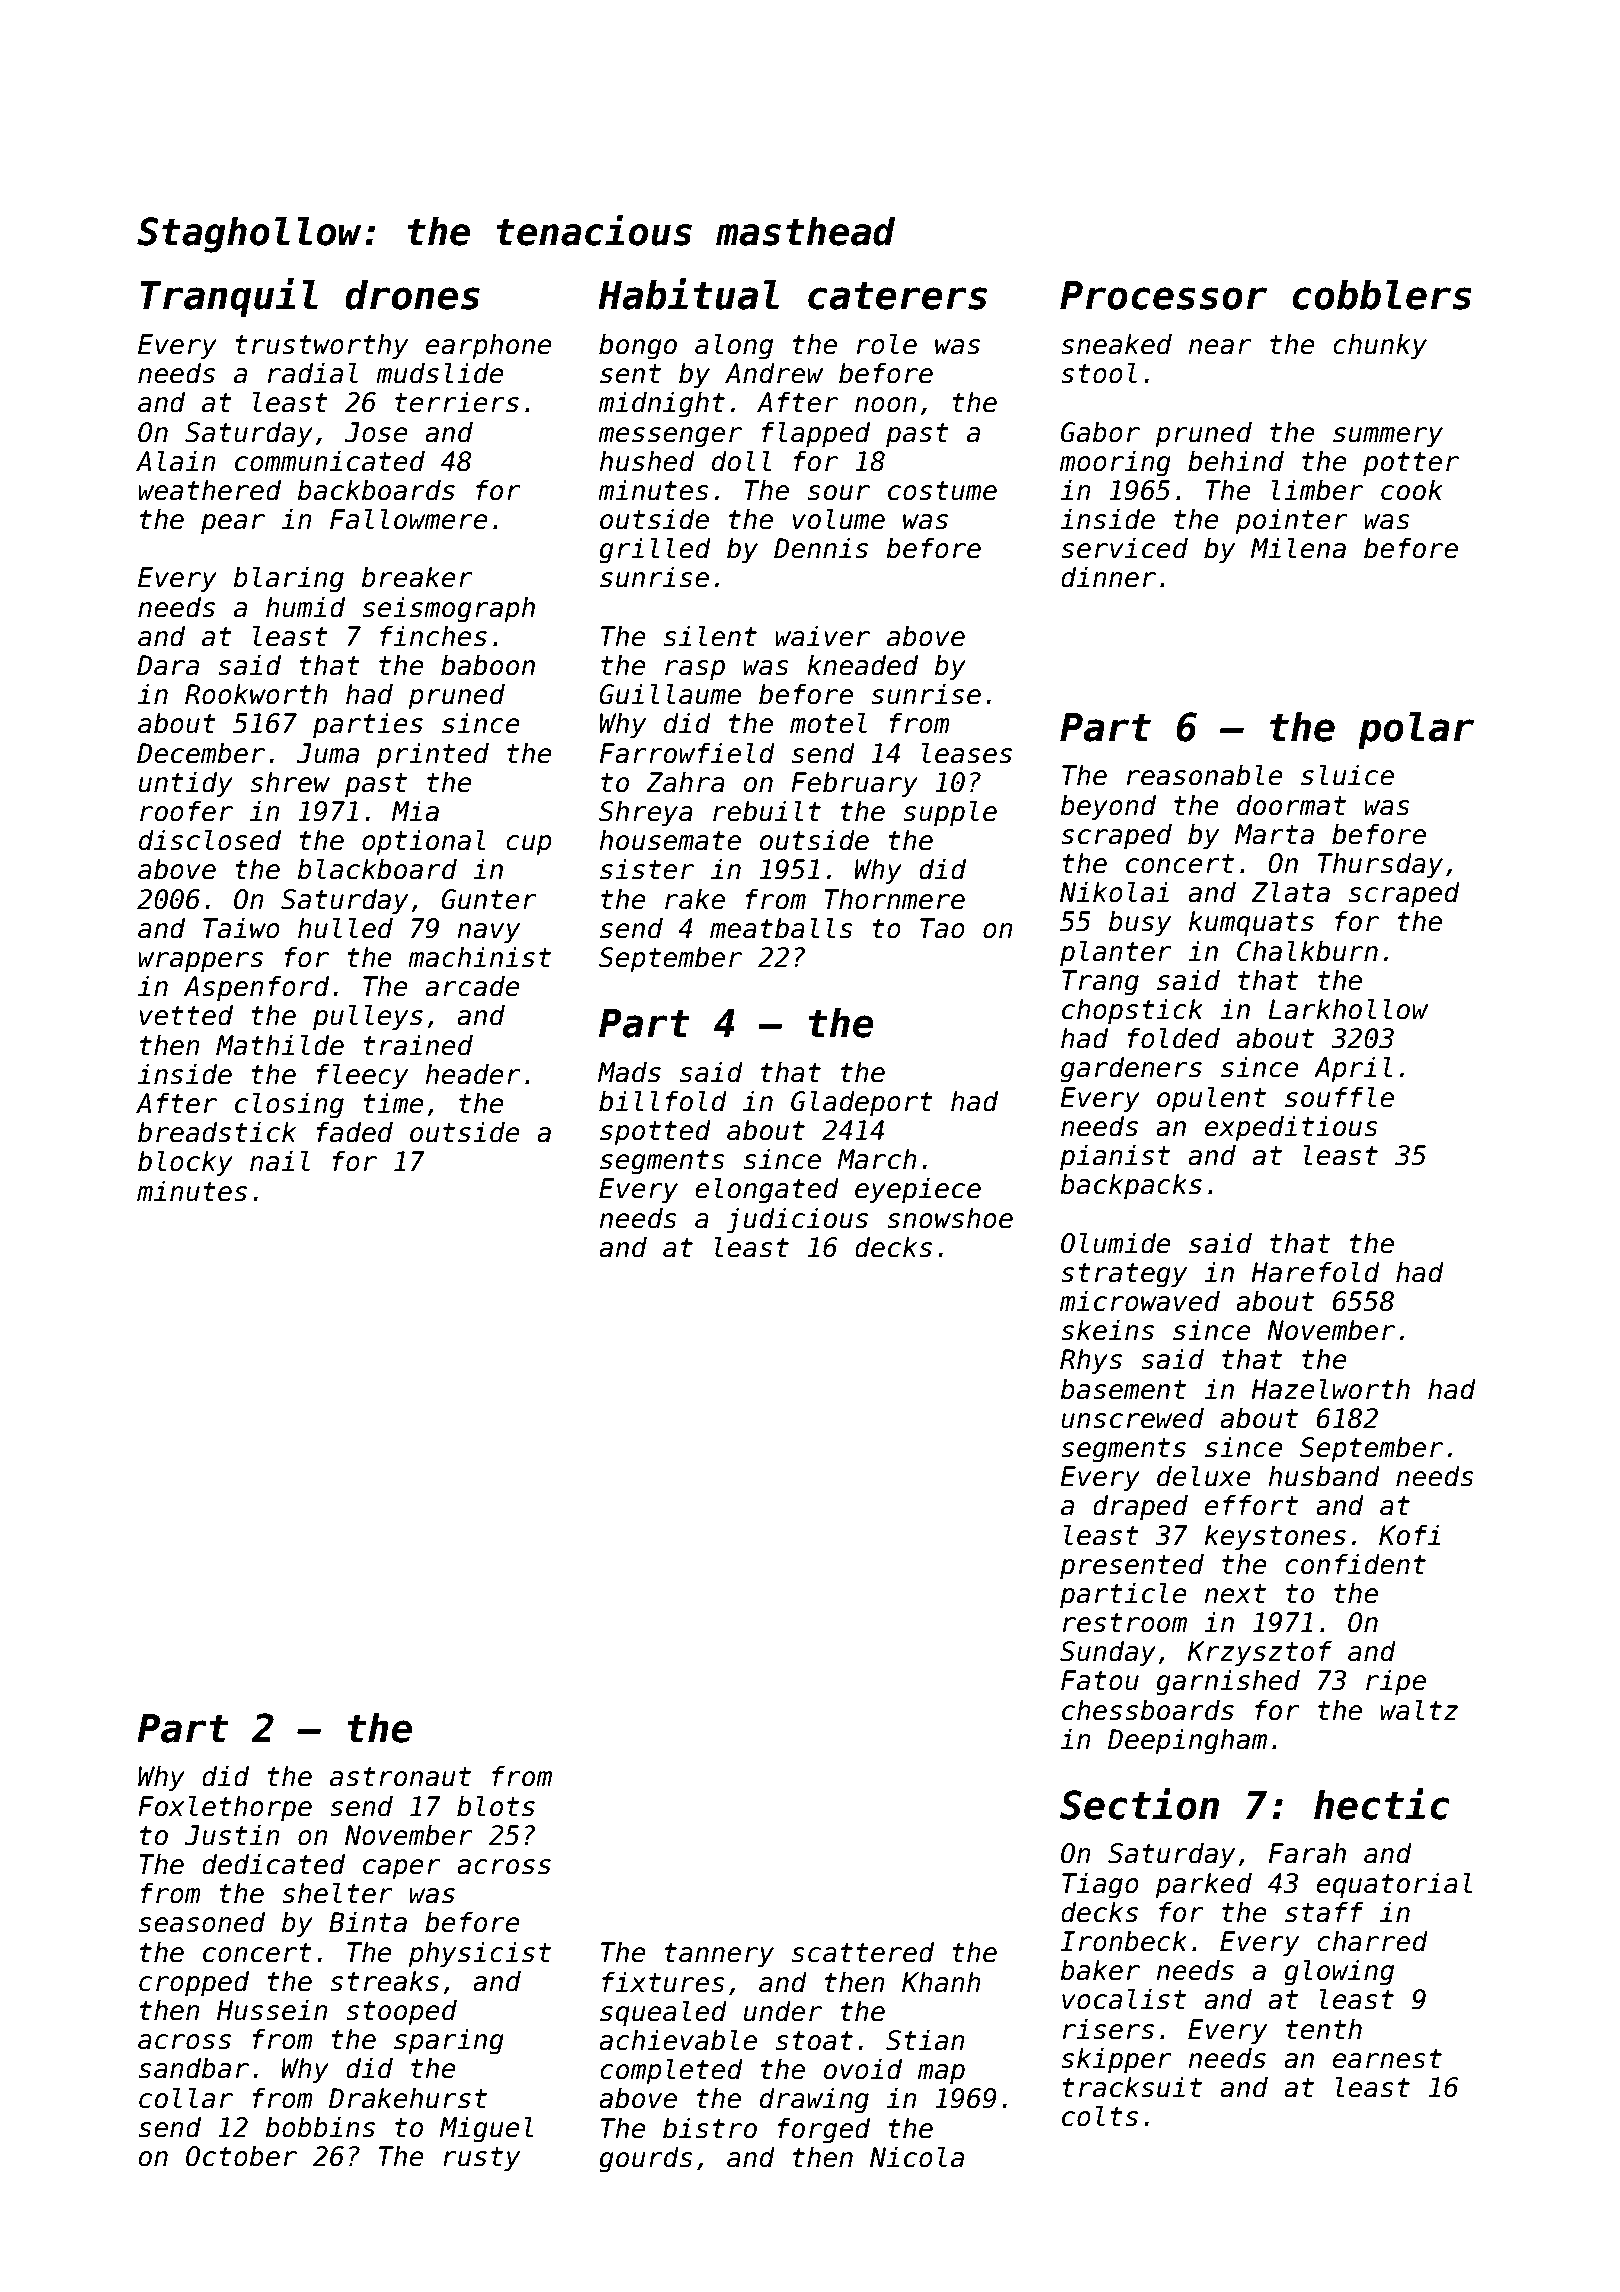 The image size is (1620, 2292). Describe the element at coordinates (186, 1015) in the image. I see `vetted` at that location.
